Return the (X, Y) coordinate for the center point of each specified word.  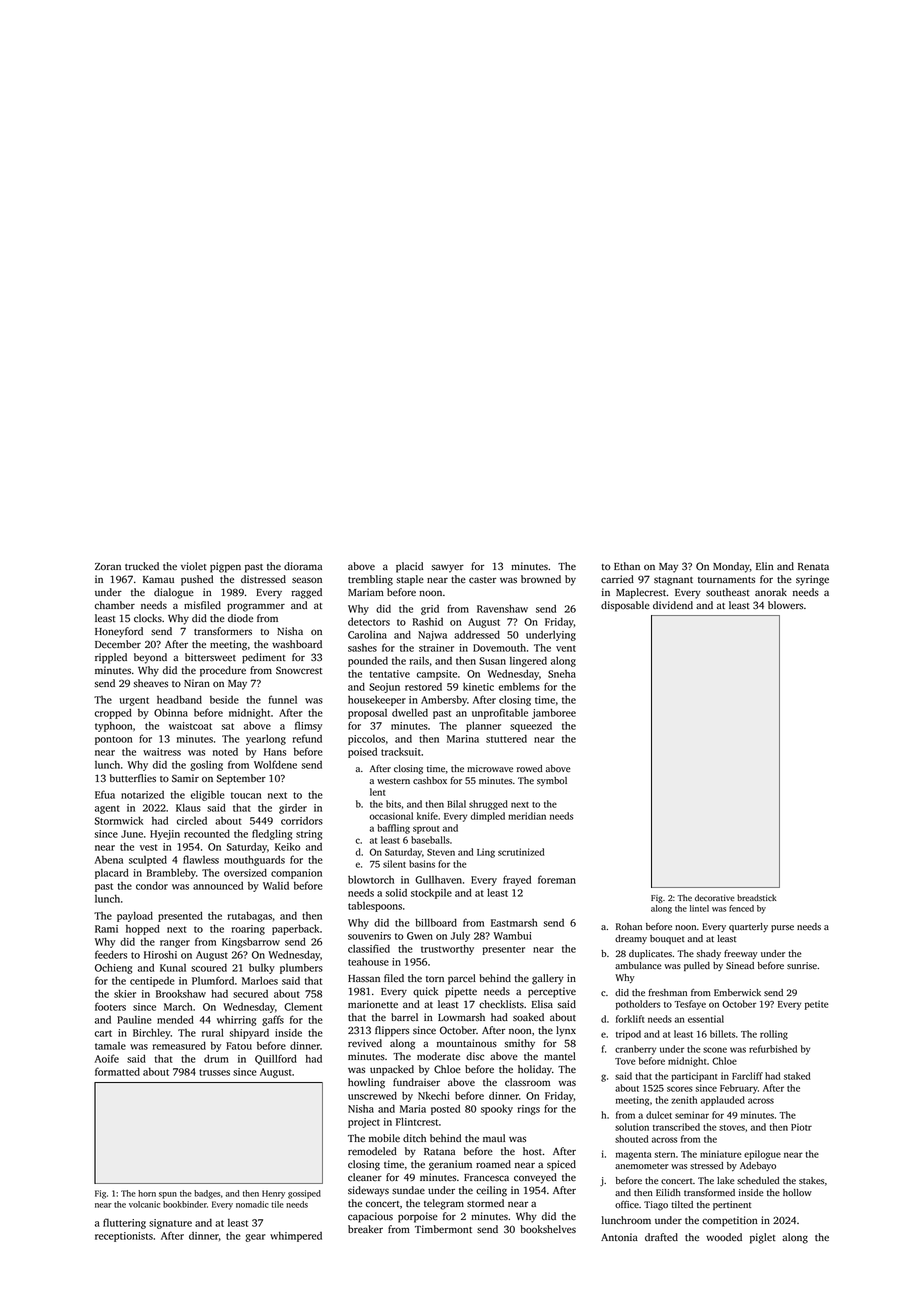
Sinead (740, 966)
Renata (813, 566)
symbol (552, 781)
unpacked (392, 1070)
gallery (548, 979)
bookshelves (548, 1229)
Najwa (432, 636)
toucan (246, 795)
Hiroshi (160, 954)
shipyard (249, 1034)
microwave (490, 768)
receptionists (124, 1237)
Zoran (108, 567)
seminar (692, 1115)
